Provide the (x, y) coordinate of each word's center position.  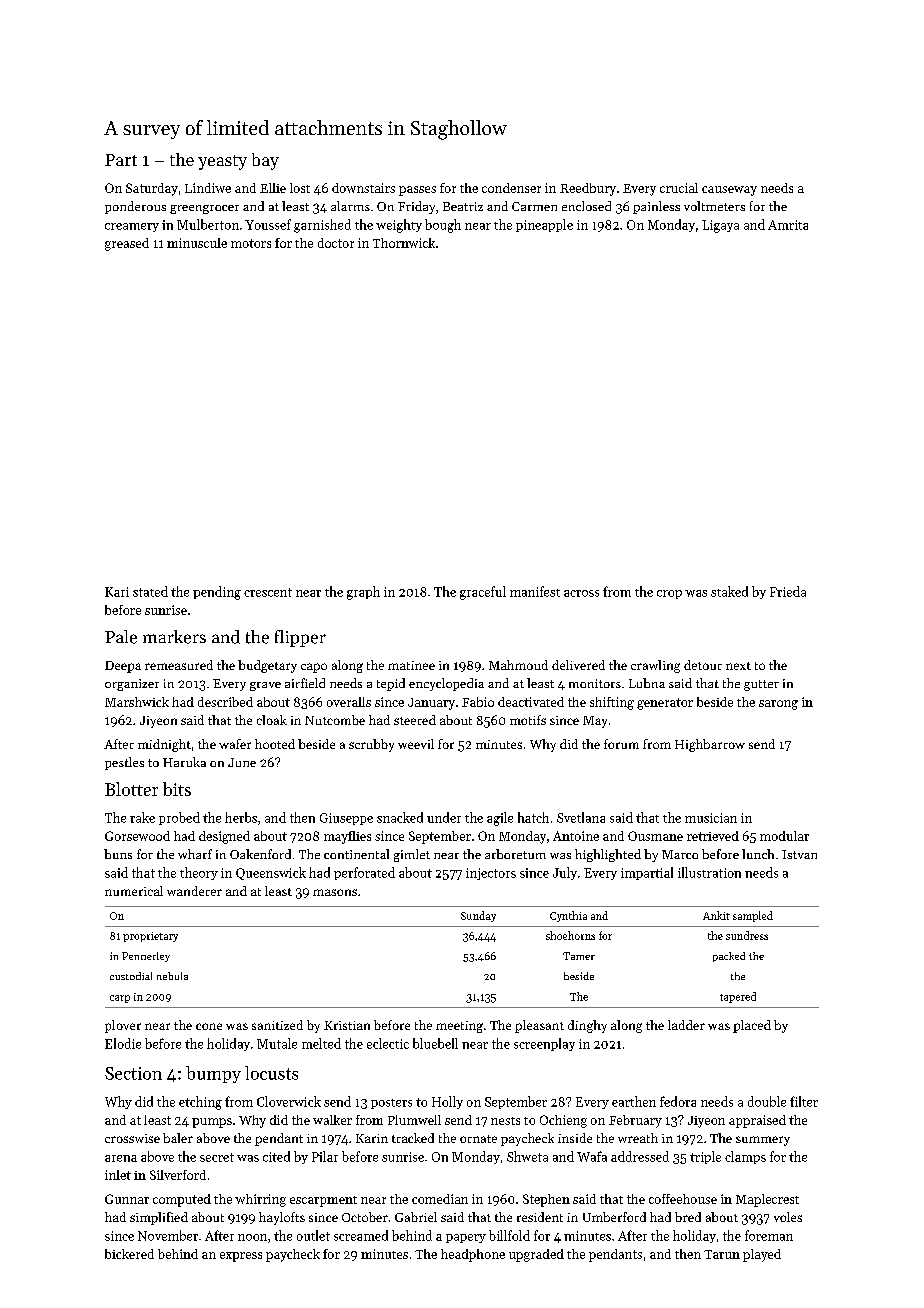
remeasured (179, 665)
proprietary (150, 937)
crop (669, 594)
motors (251, 243)
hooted (275, 744)
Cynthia (568, 916)
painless (656, 207)
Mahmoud (518, 665)
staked (729, 591)
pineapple (544, 225)
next (738, 666)
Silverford (178, 1175)
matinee (411, 665)
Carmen (534, 206)
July (565, 873)
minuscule (197, 243)
